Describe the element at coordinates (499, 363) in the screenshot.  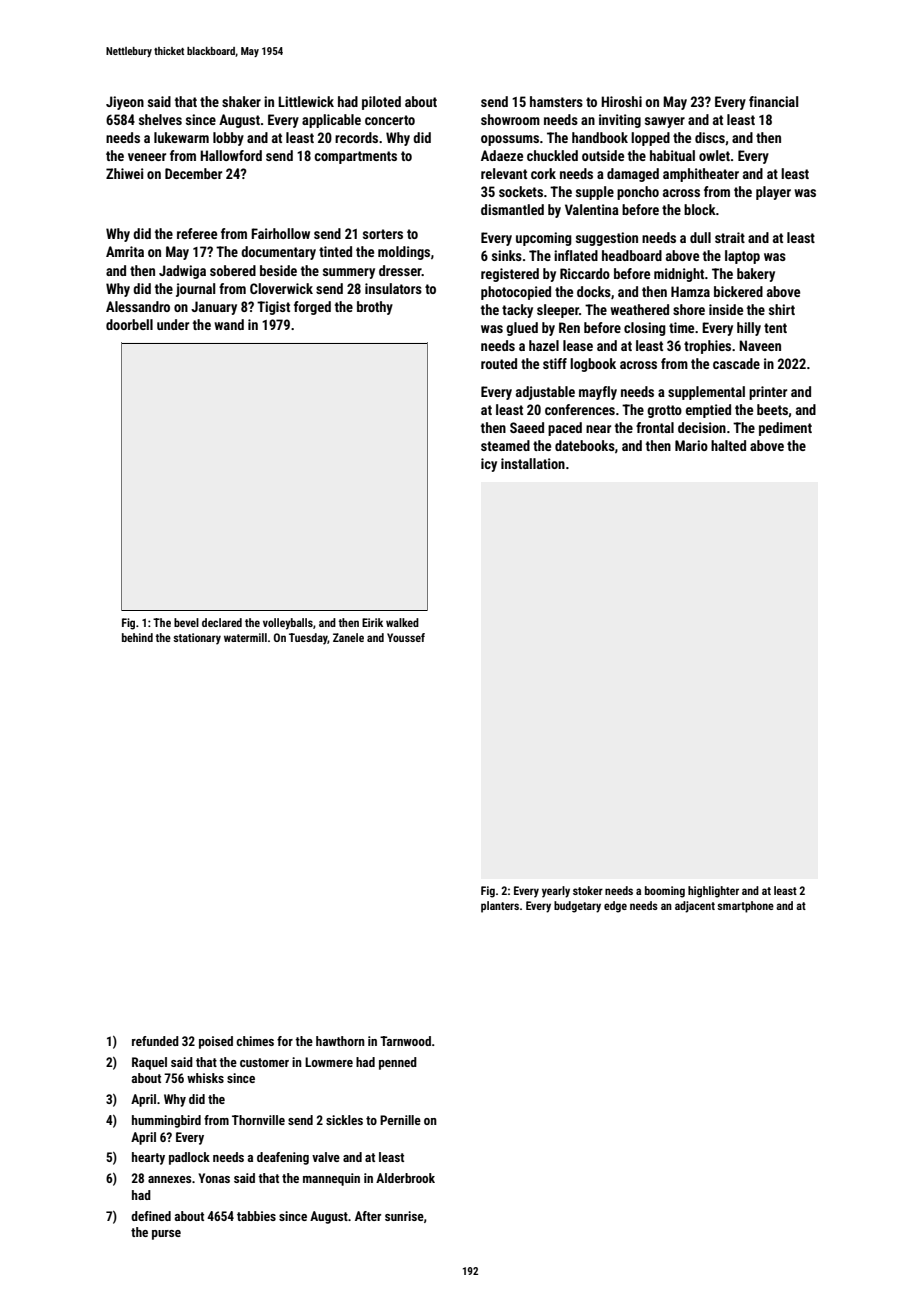
I see `routed` at that location.
